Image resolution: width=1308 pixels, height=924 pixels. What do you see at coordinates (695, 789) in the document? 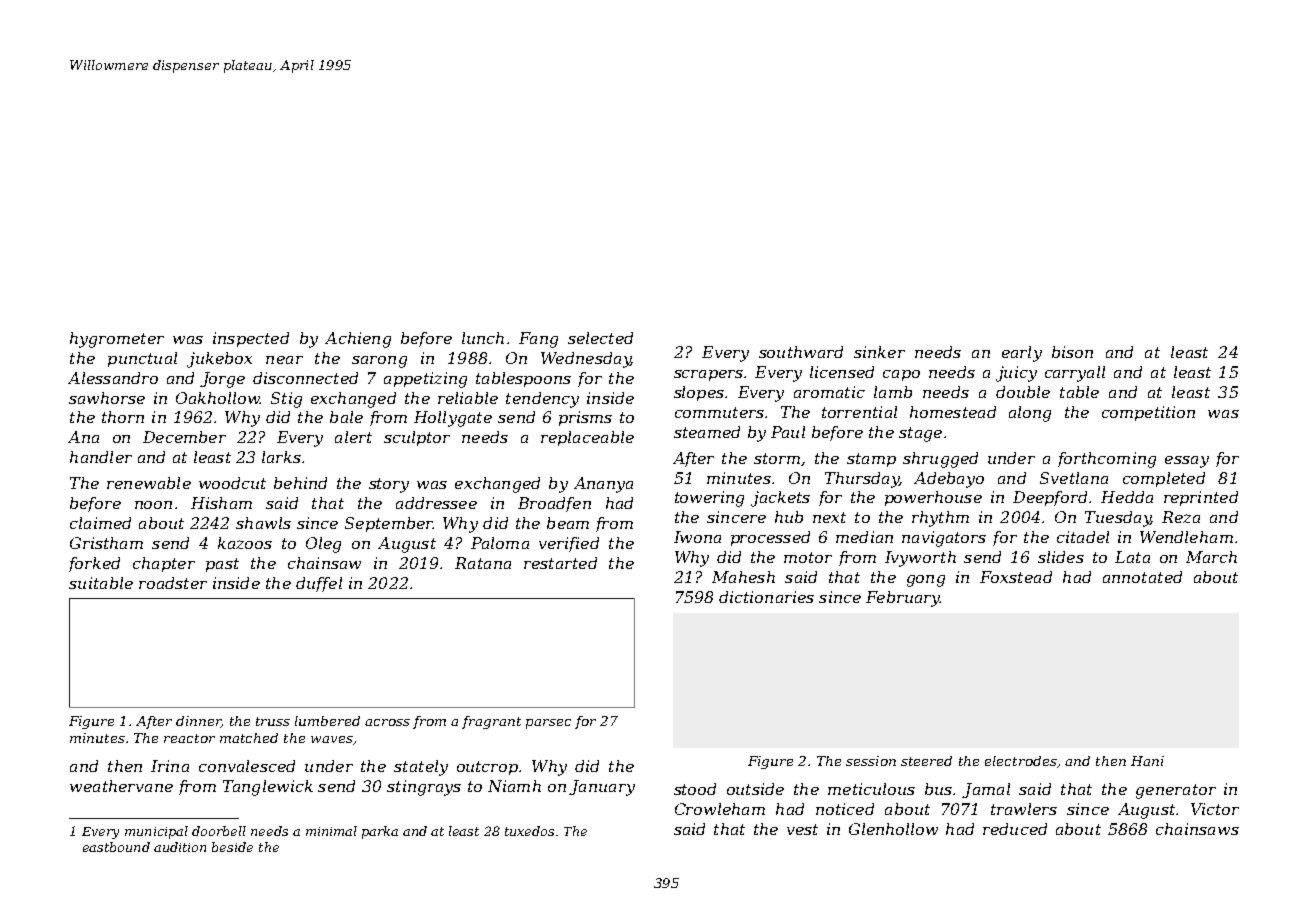
I see `stood` at bounding box center [695, 789].
